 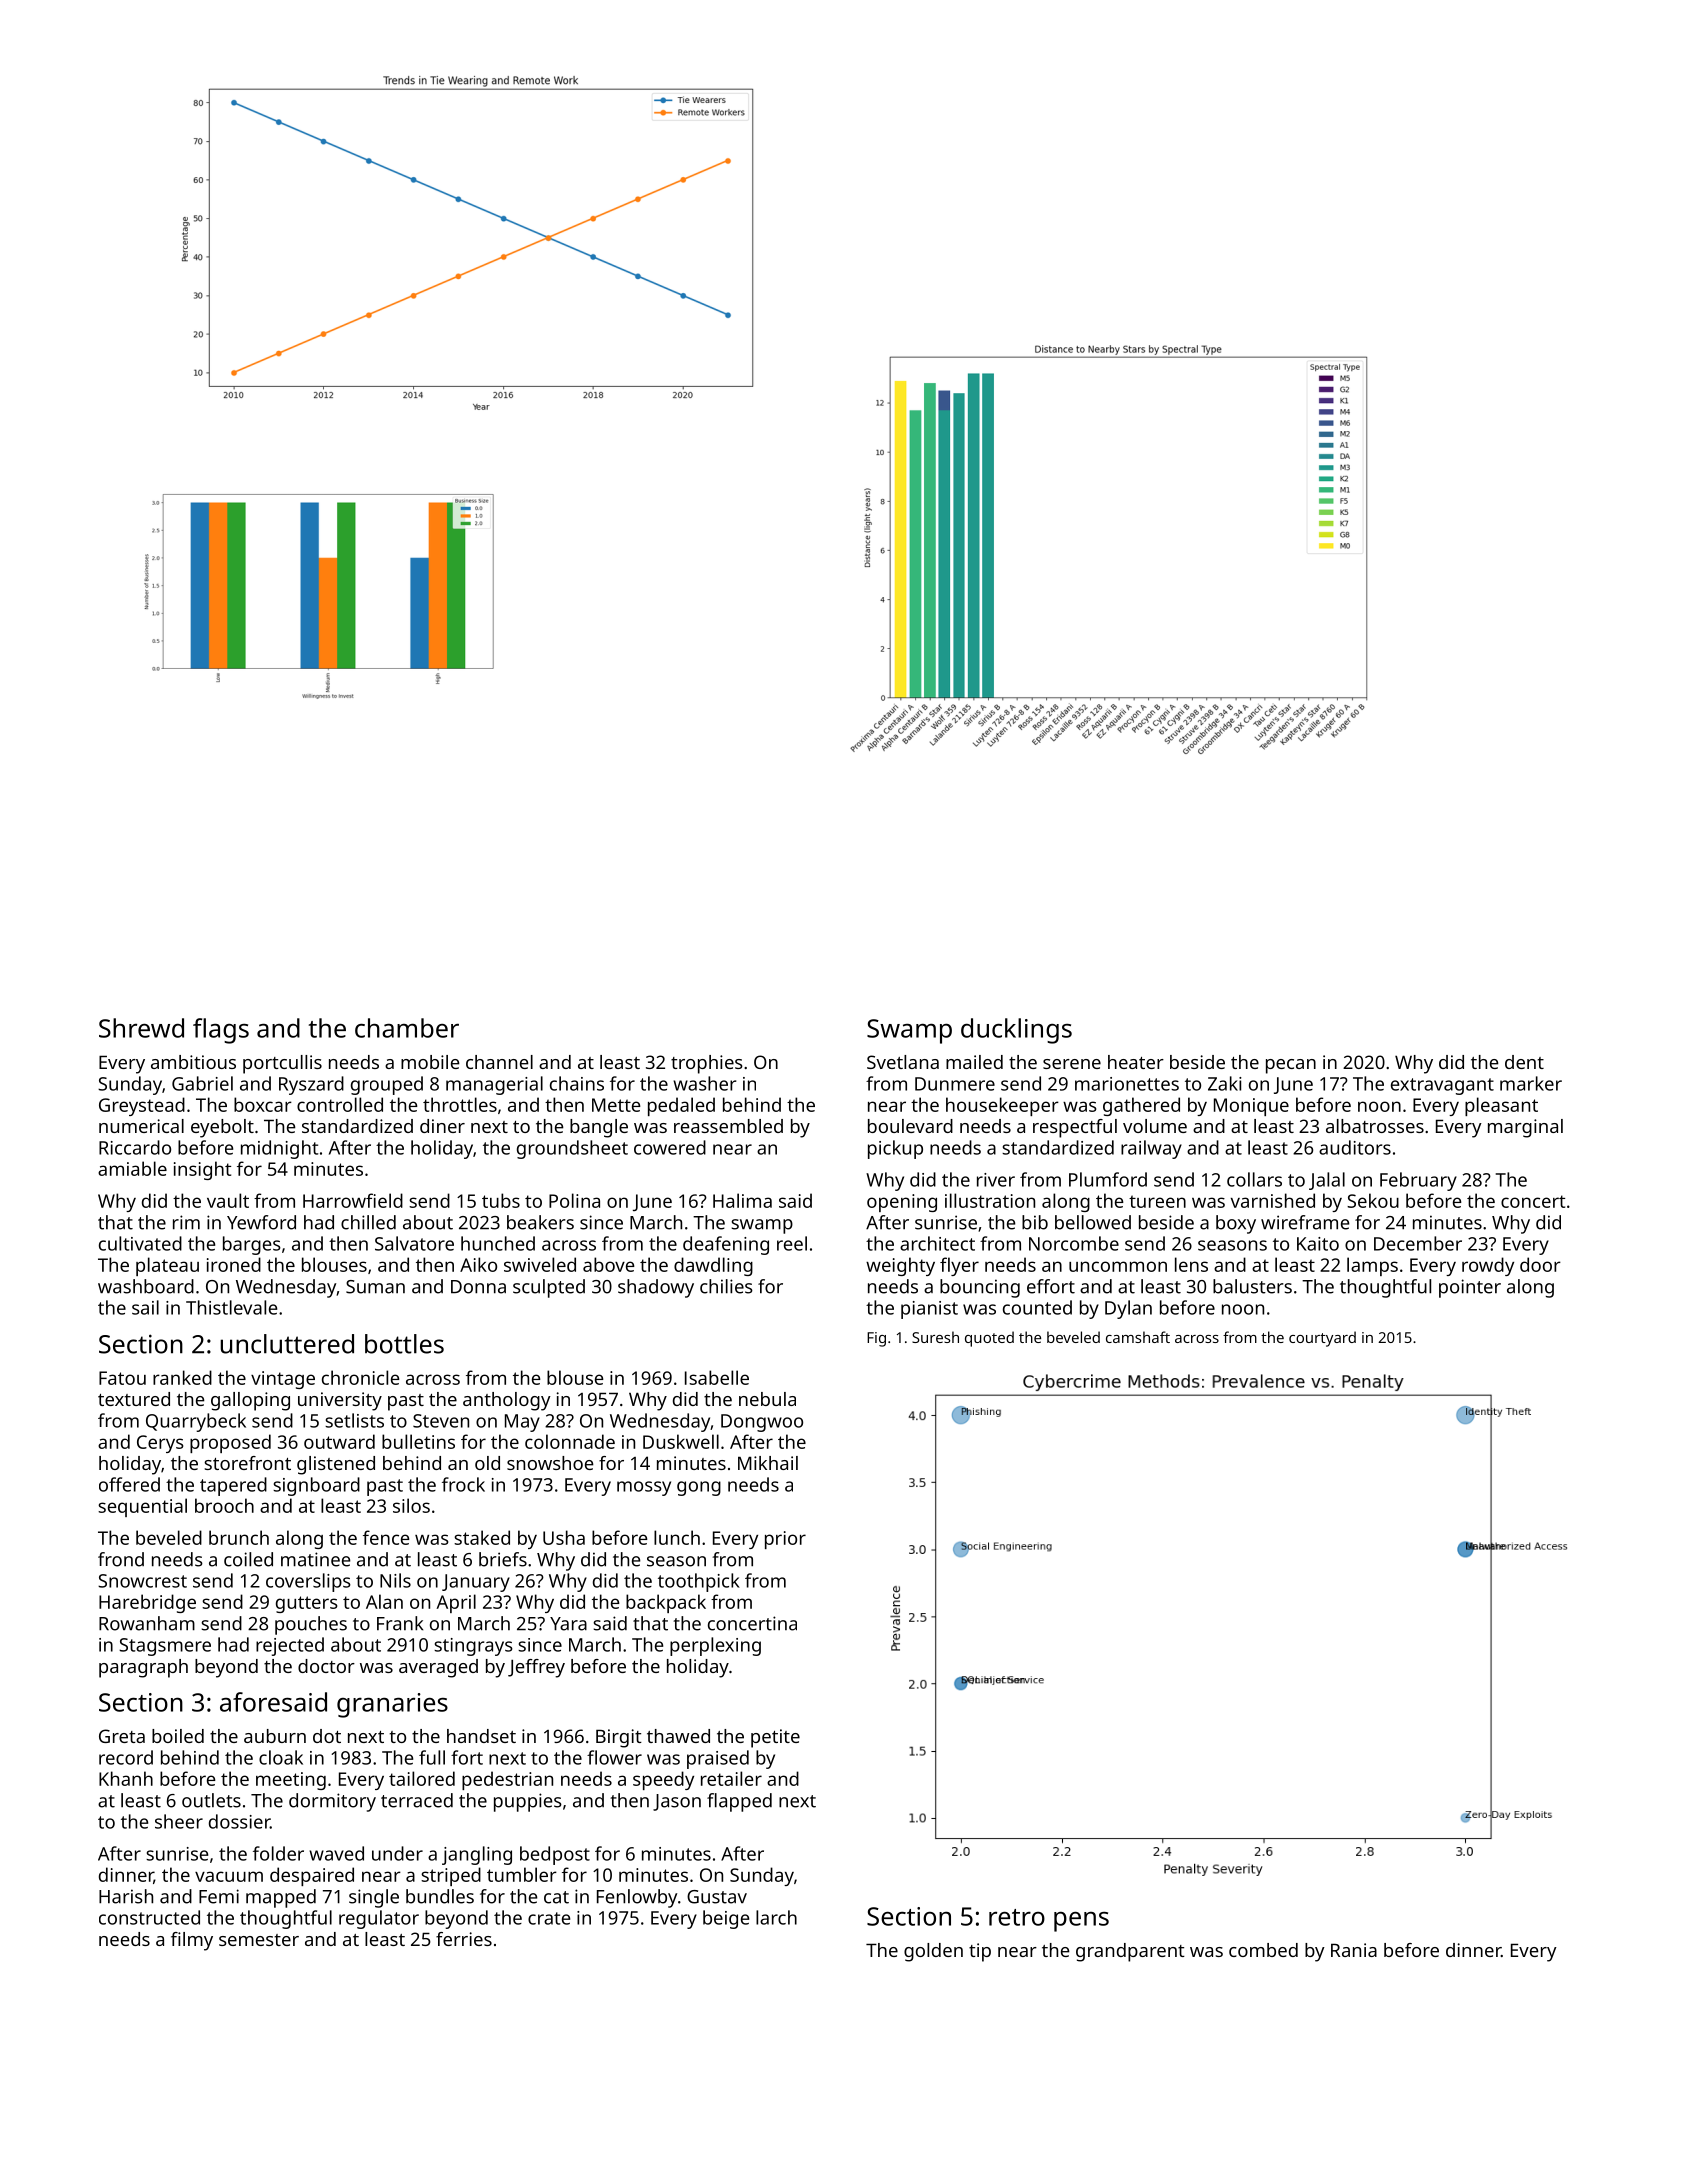 What do you see at coordinates (407, 1028) in the screenshot?
I see `chamber` at bounding box center [407, 1028].
